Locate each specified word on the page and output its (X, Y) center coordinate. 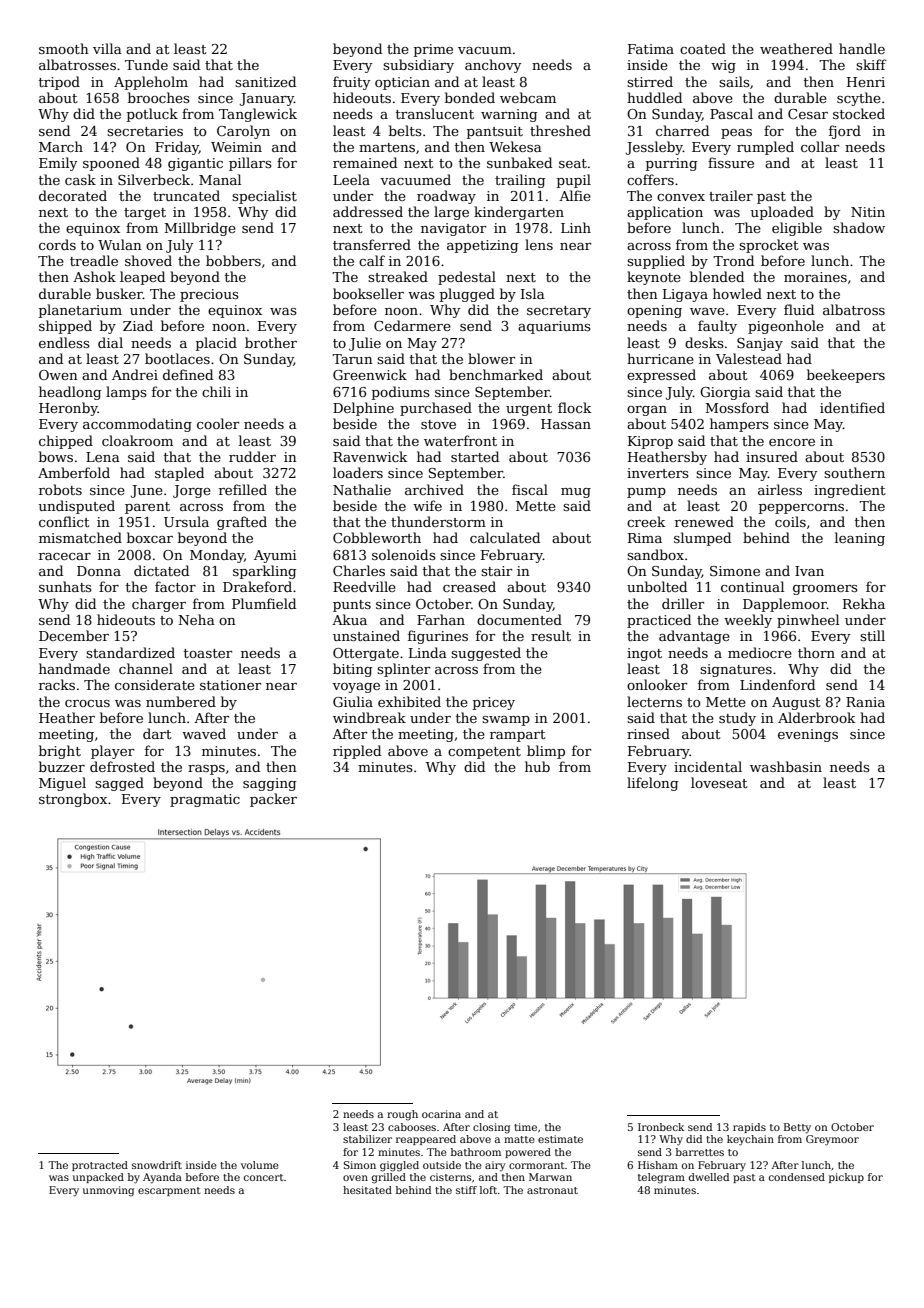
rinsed (648, 733)
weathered (796, 48)
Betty (797, 1128)
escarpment (169, 1191)
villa (107, 48)
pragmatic (205, 800)
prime (433, 50)
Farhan (441, 619)
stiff (466, 1190)
